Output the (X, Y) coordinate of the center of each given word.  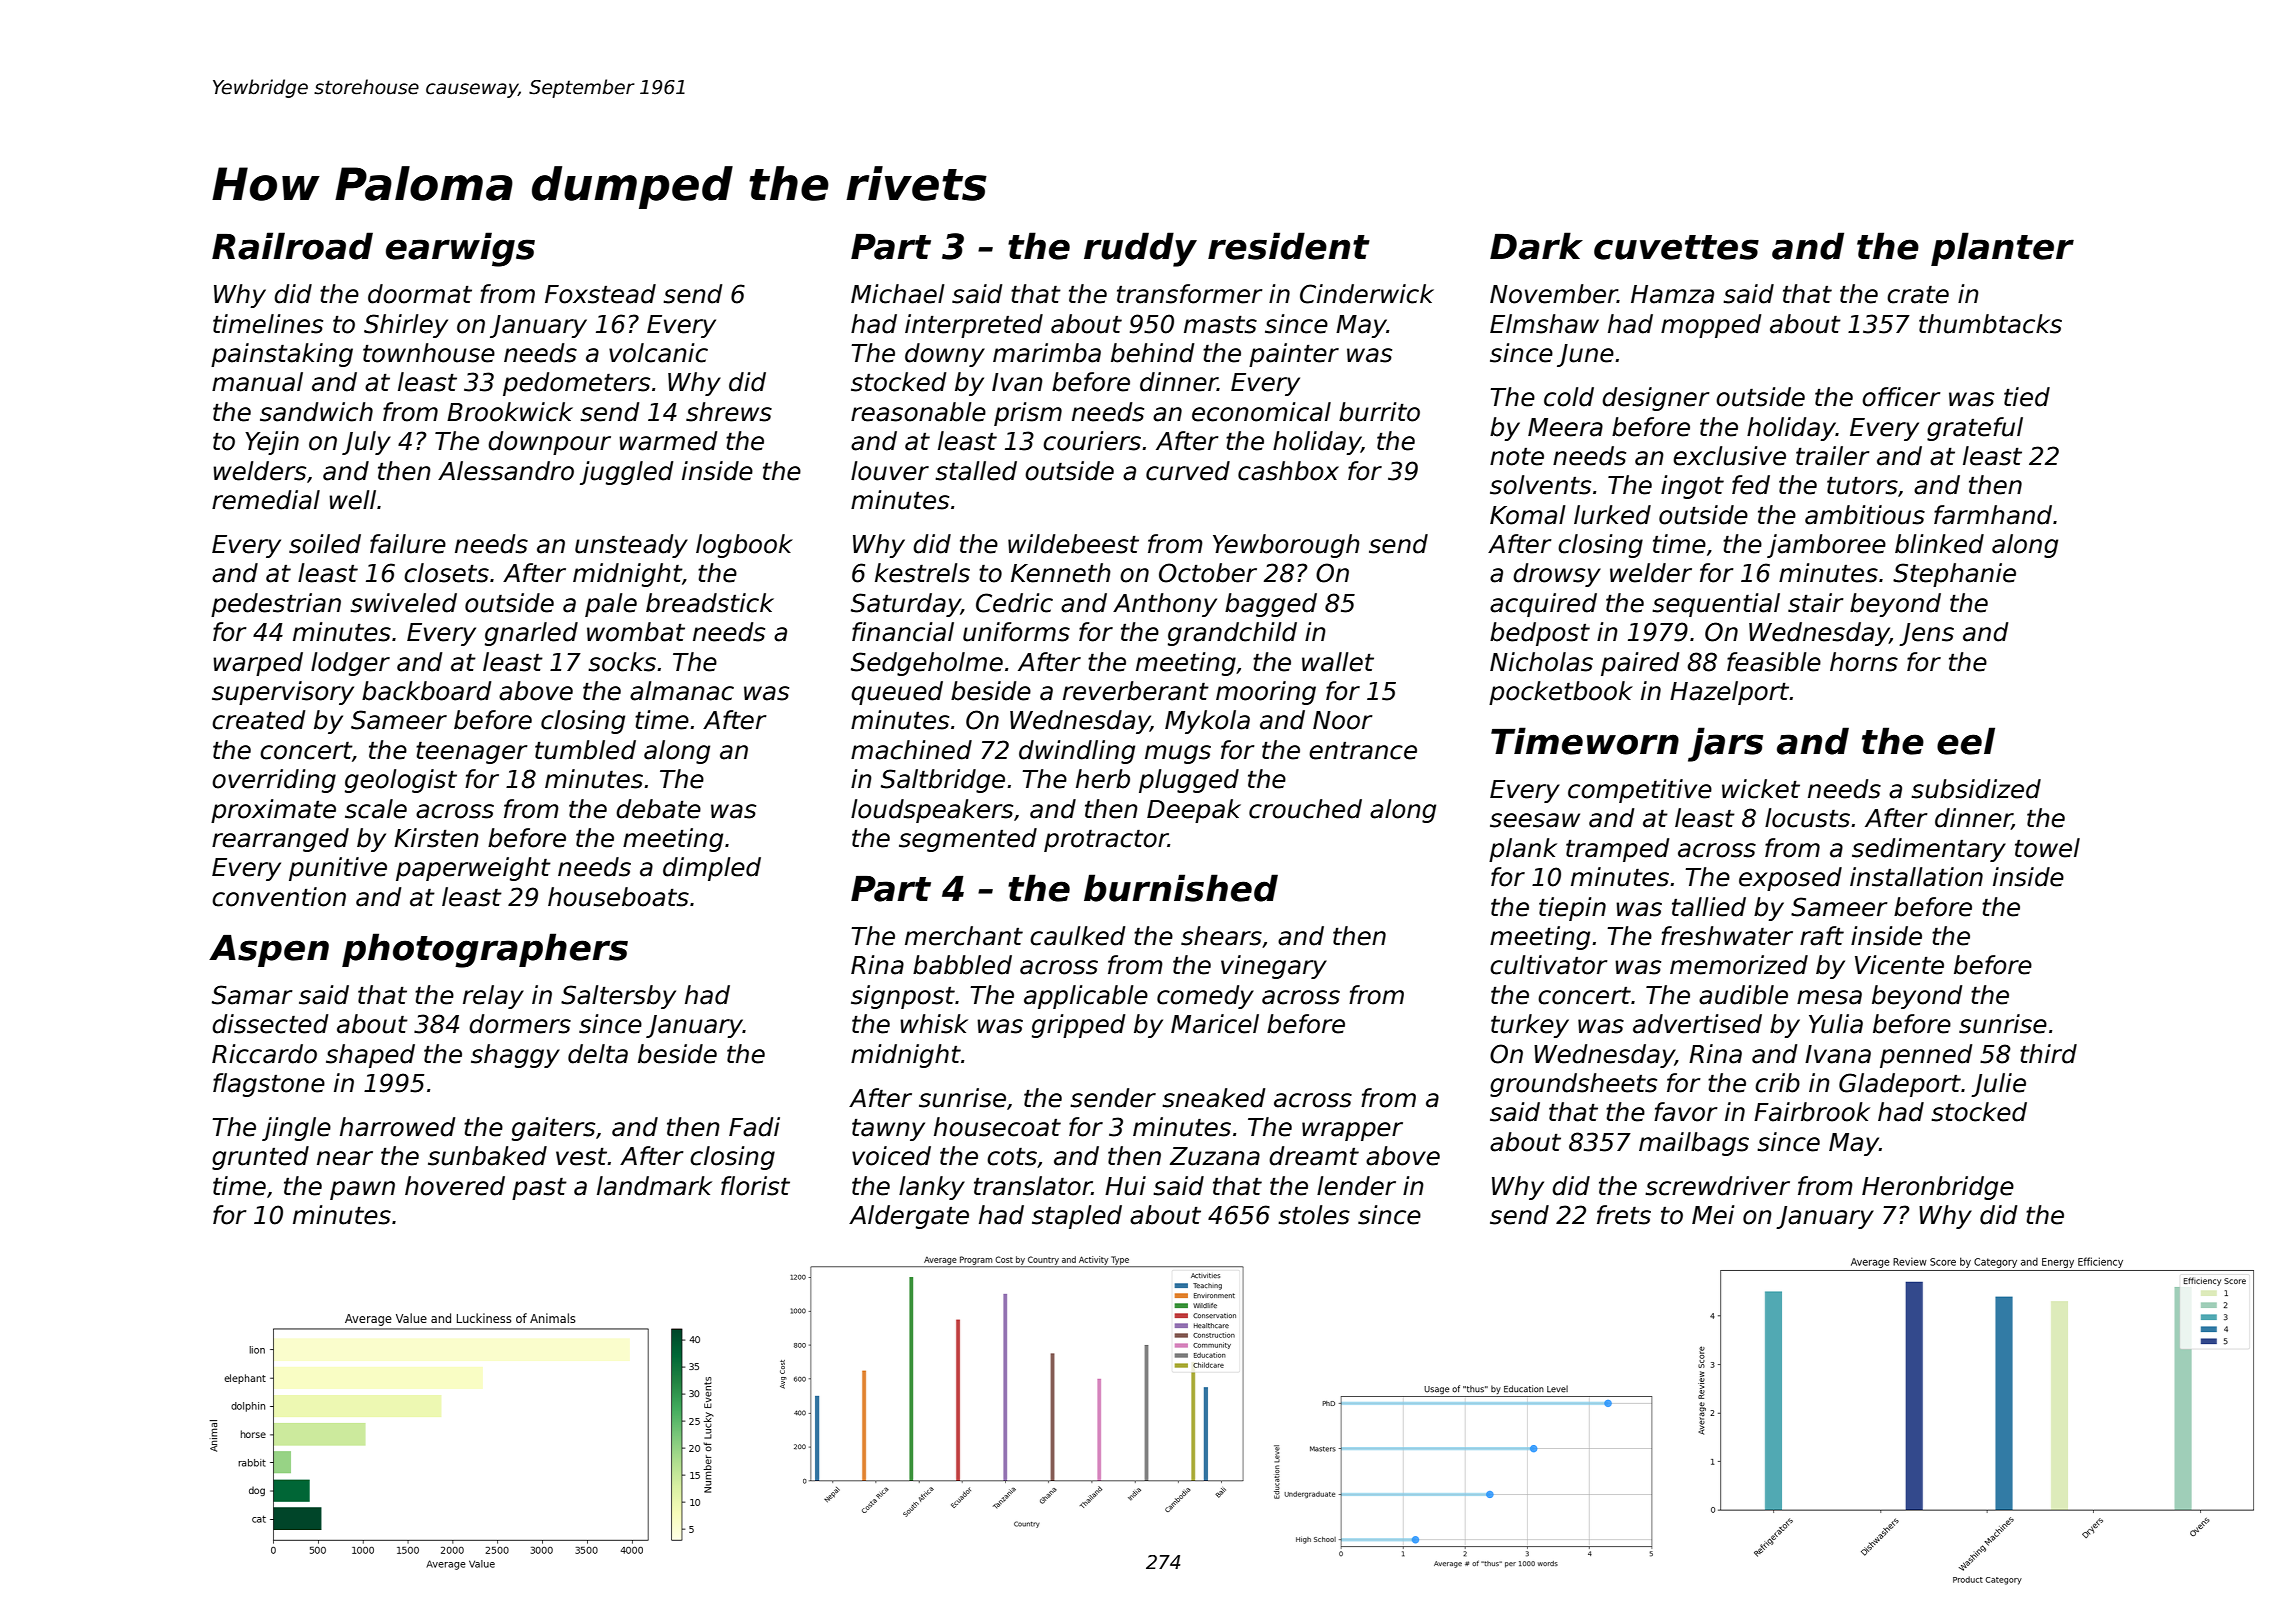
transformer (1190, 294)
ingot (1692, 487)
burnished (1181, 888)
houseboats (618, 897)
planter (2002, 249)
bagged (1271, 605)
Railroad (292, 246)
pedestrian (276, 605)
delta (598, 1054)
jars (1725, 744)
